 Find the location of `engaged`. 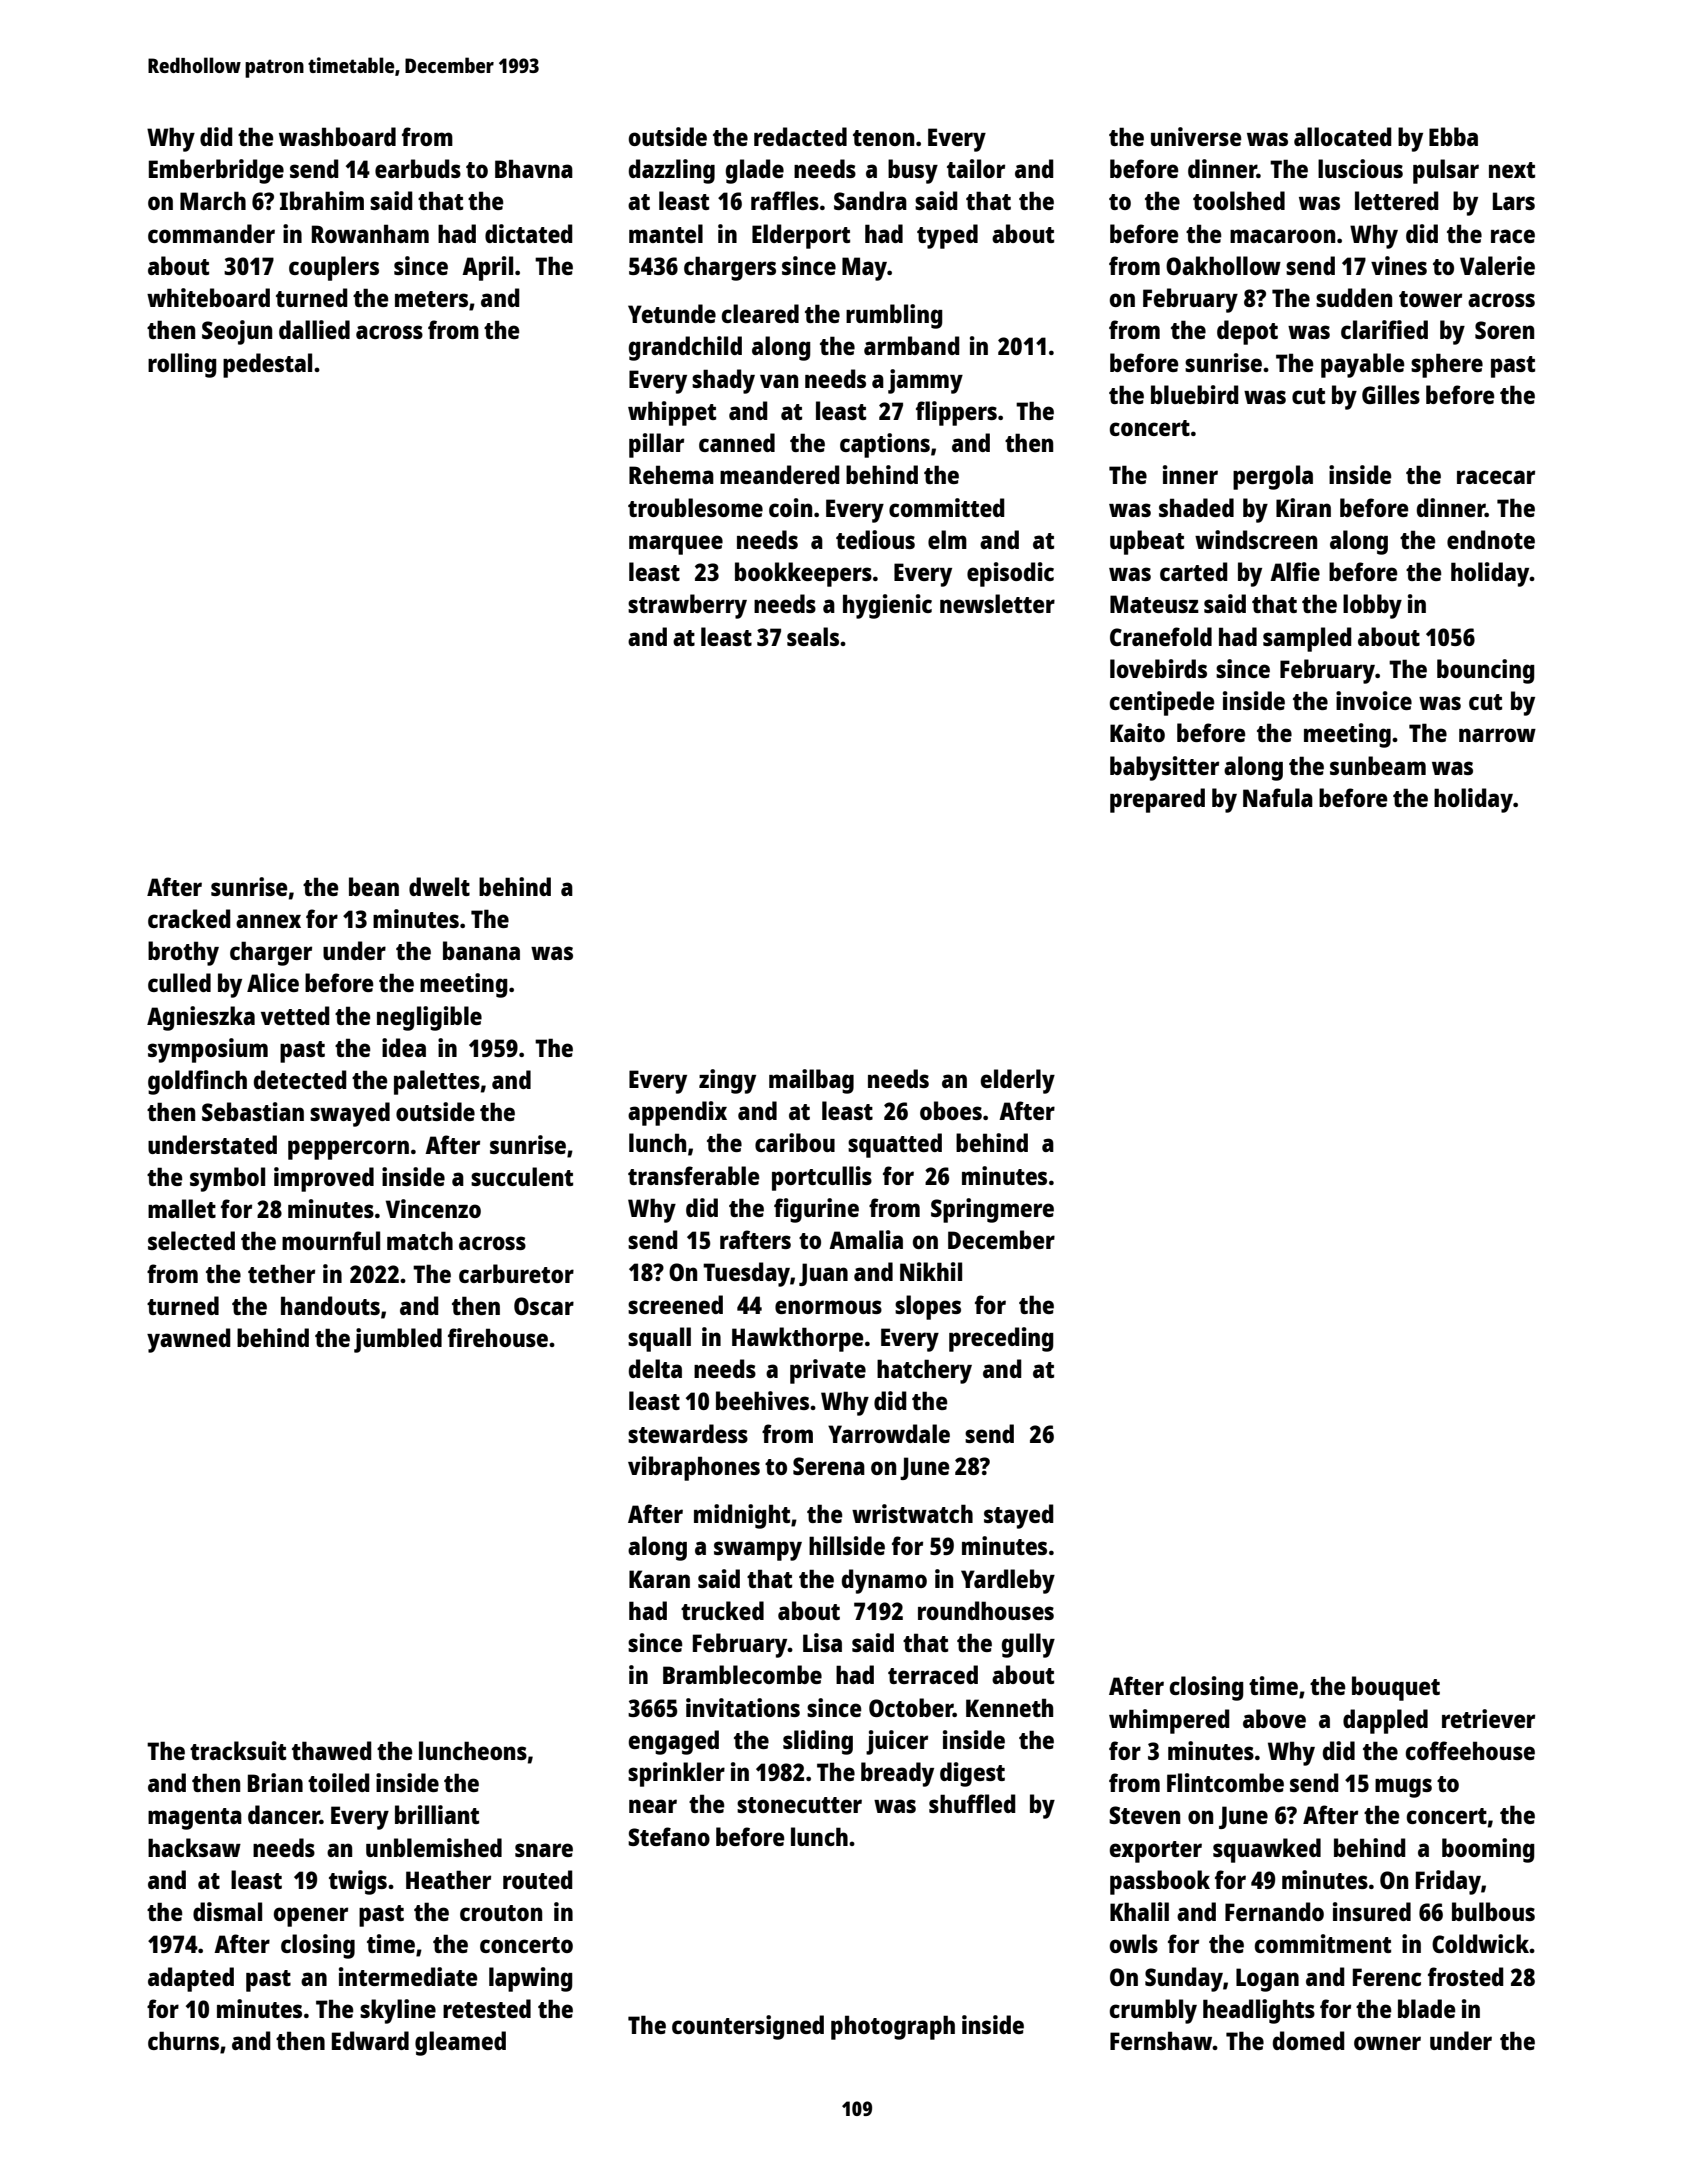

engaged is located at coordinates (674, 1742).
